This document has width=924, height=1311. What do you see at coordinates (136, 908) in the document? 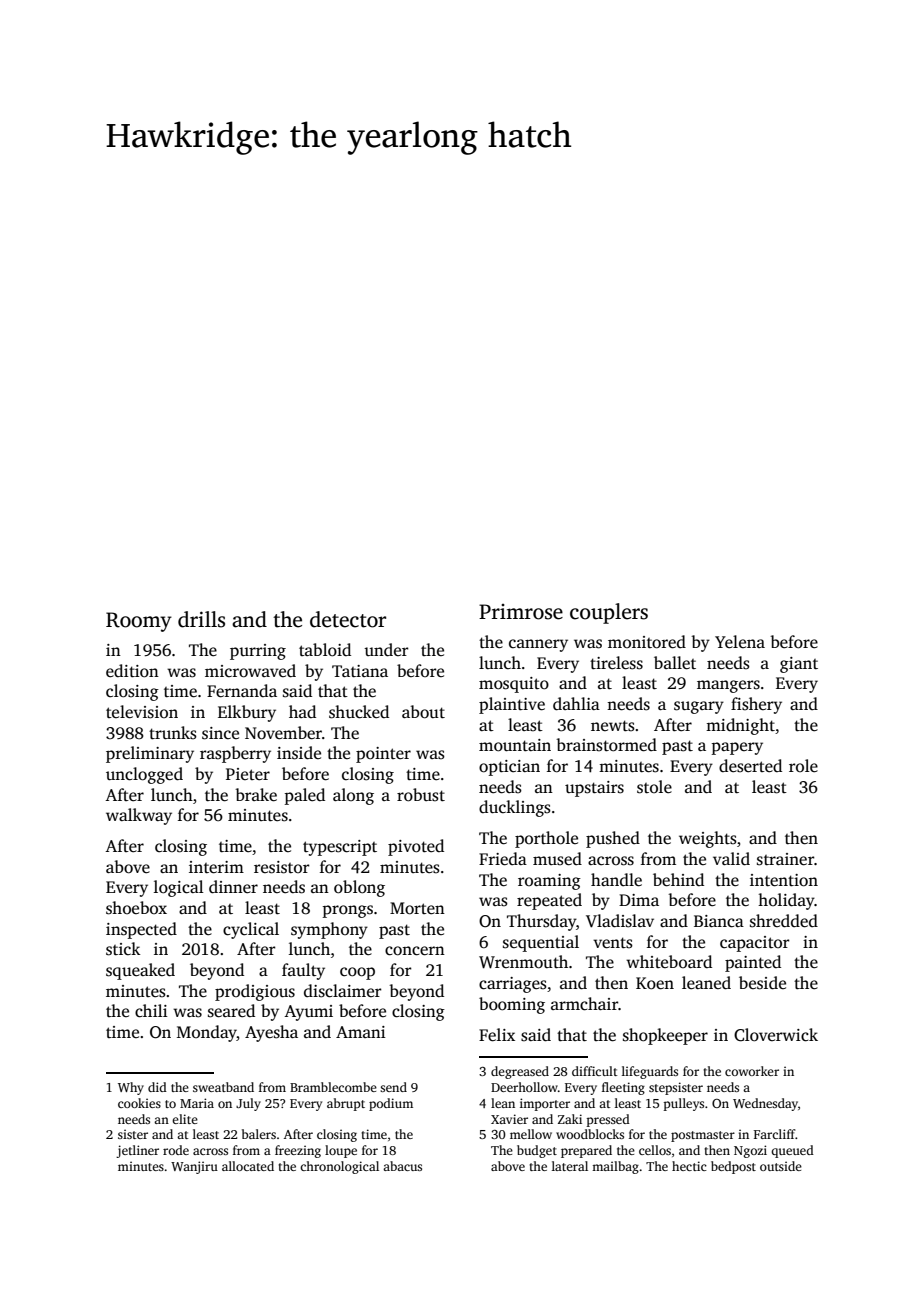
I see `shoebox` at bounding box center [136, 908].
